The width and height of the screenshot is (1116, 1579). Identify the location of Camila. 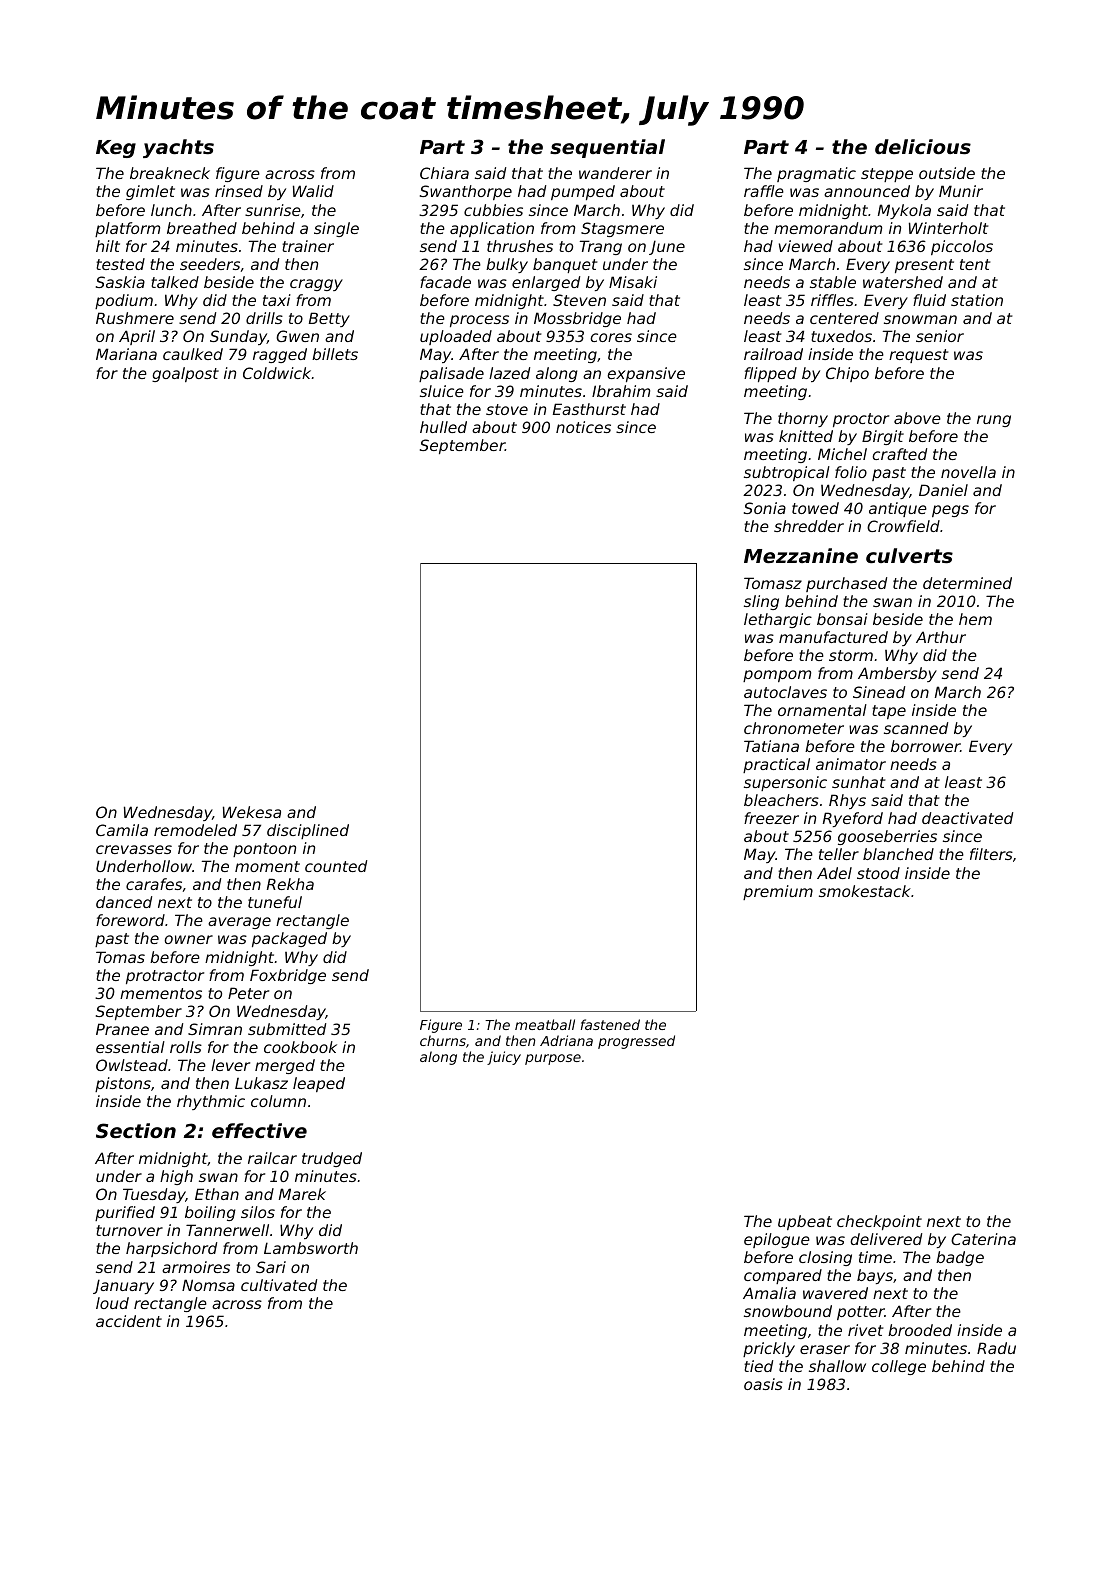
(122, 830).
